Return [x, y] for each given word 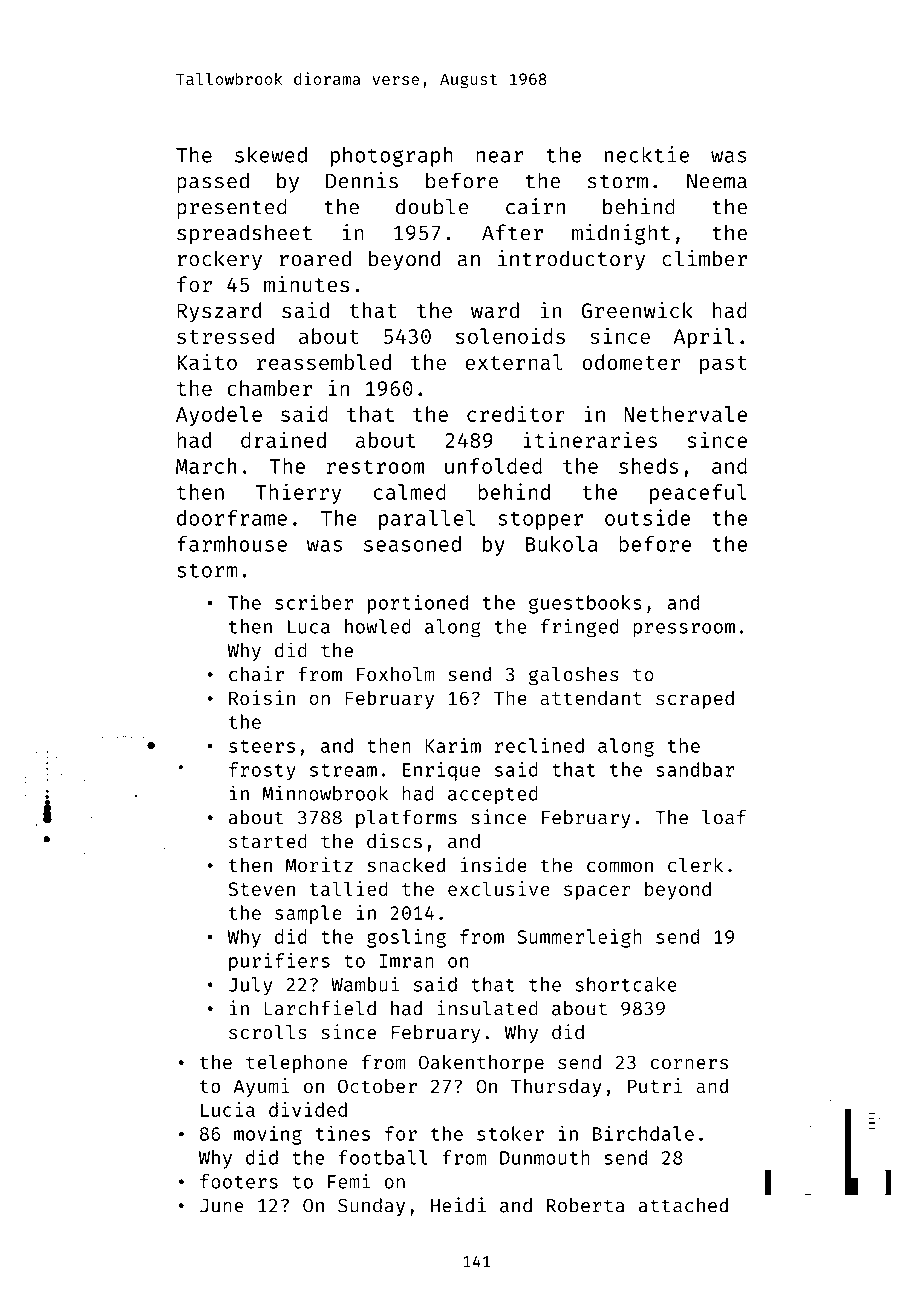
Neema [717, 181]
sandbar [695, 769]
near [500, 157]
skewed [271, 154]
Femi [349, 1181]
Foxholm [396, 674]
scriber [314, 602]
